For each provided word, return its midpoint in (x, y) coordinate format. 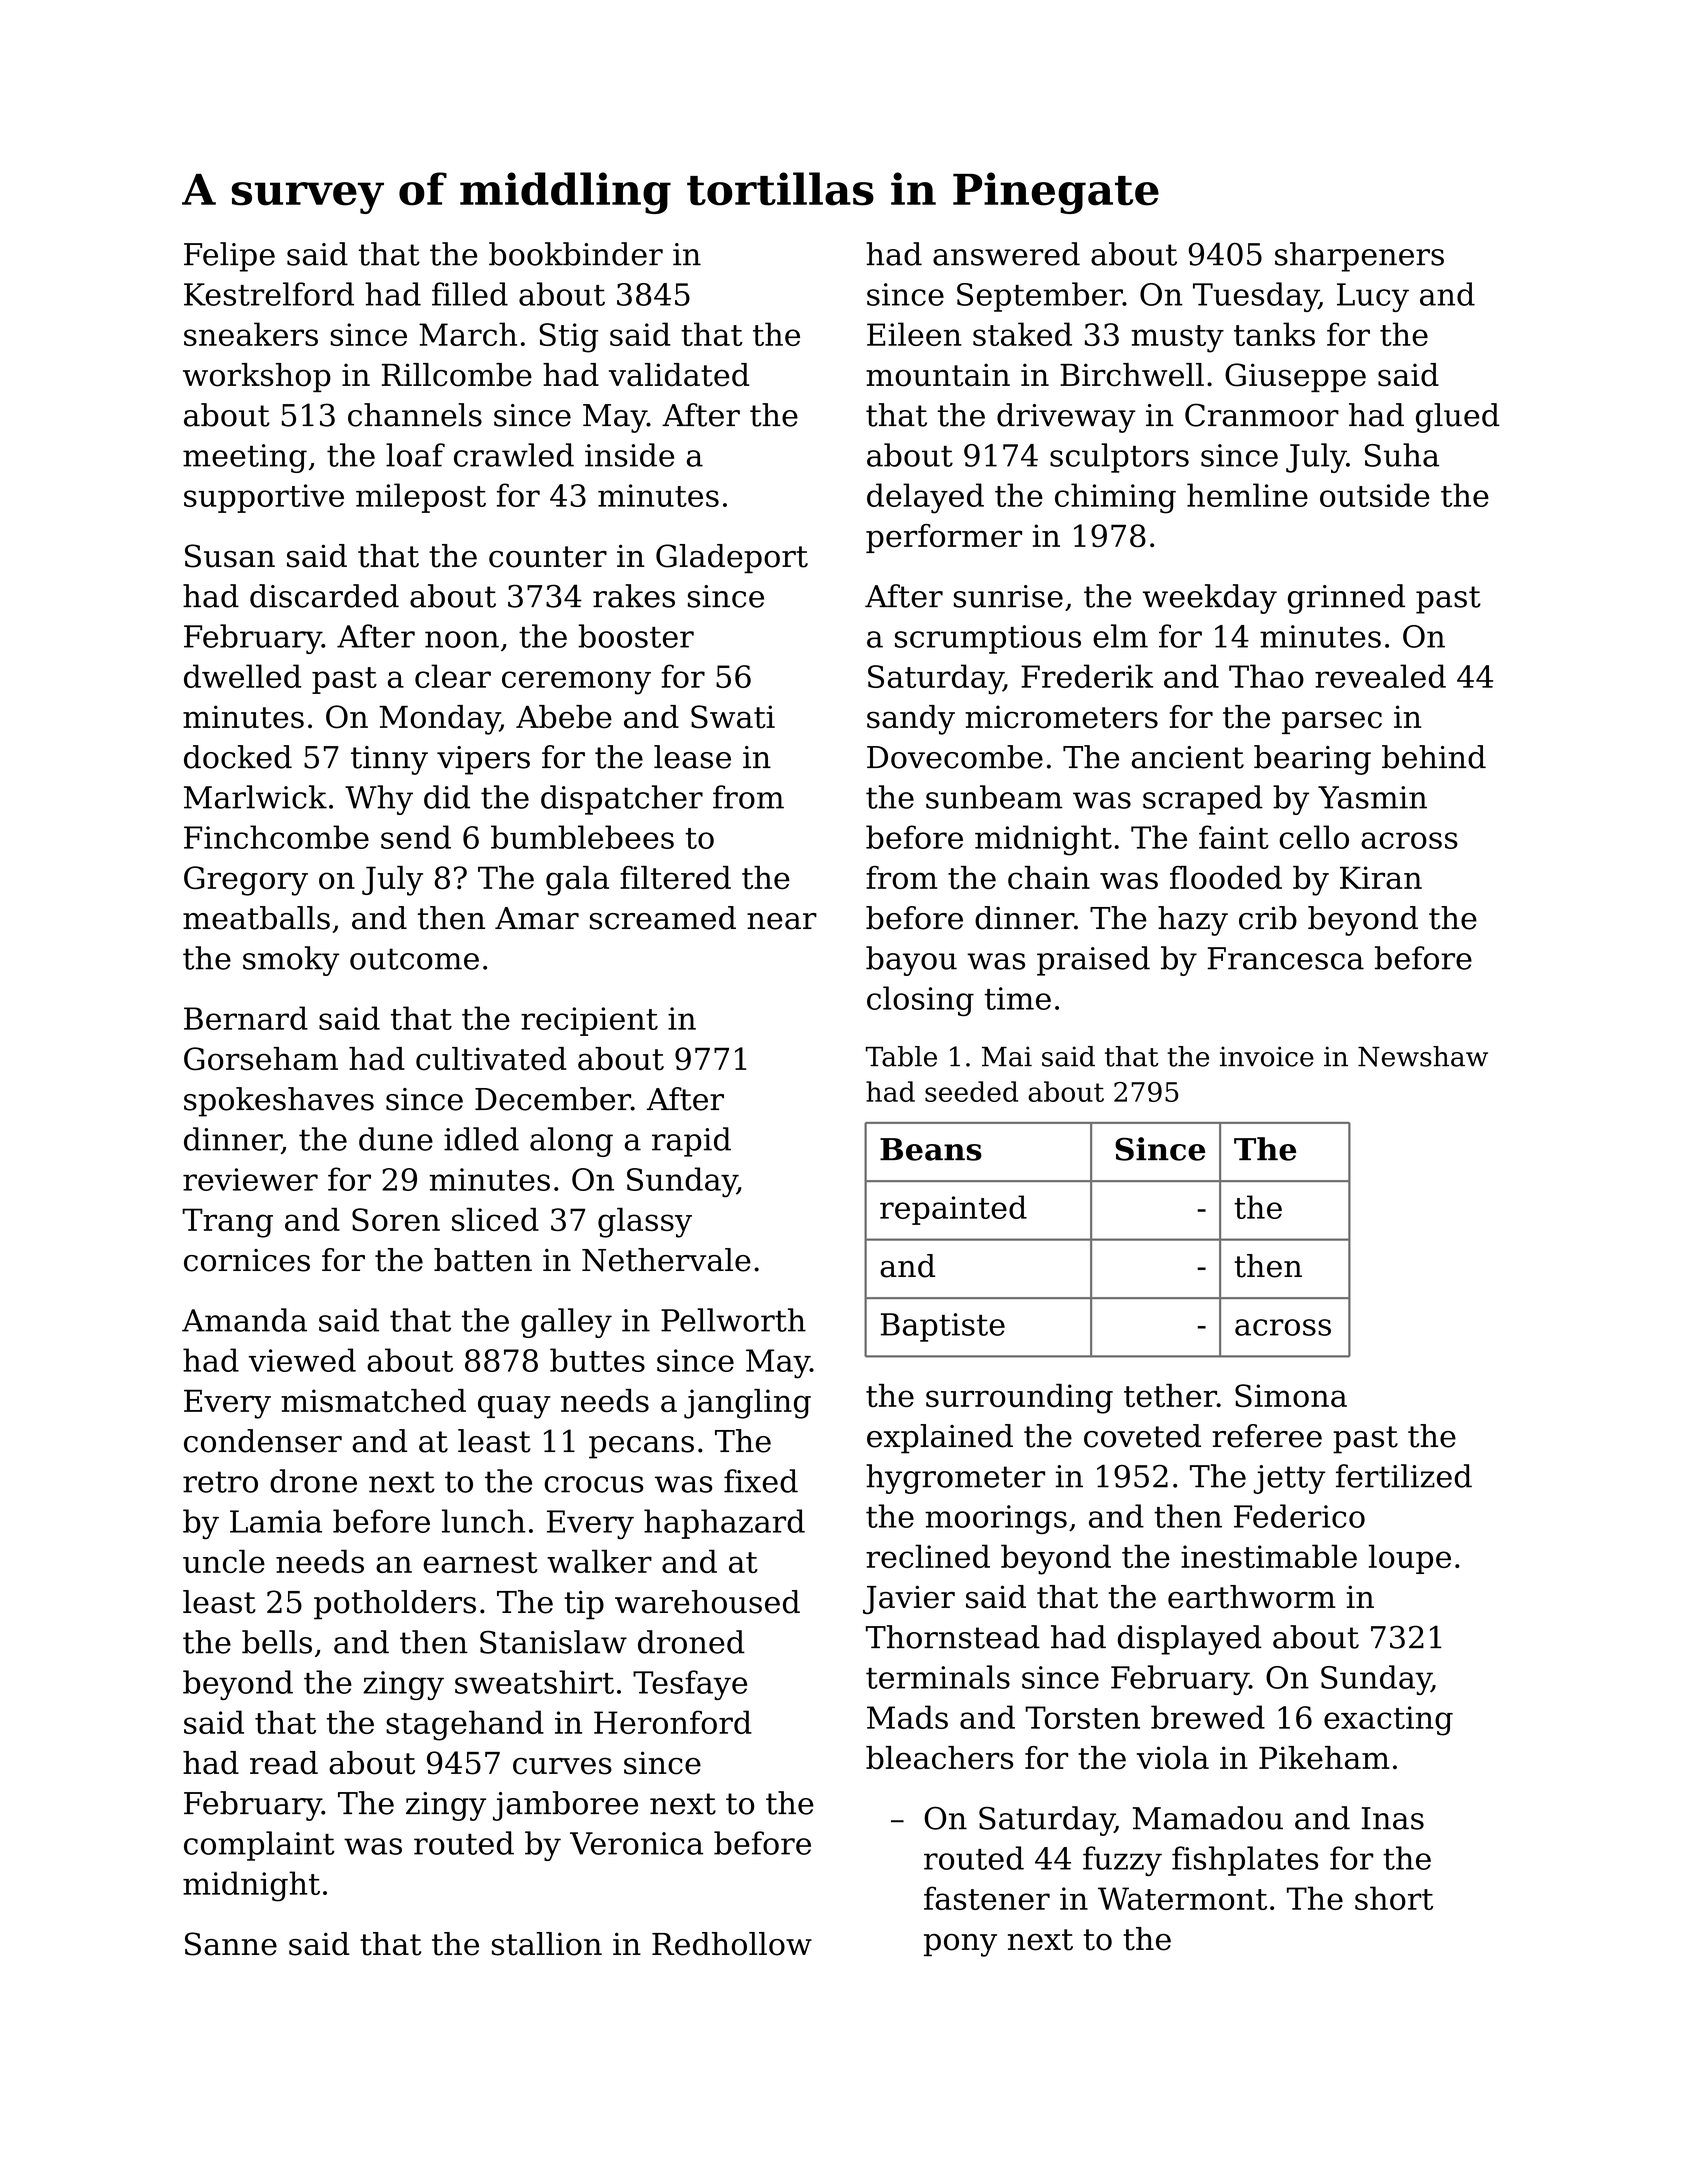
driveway (1066, 418)
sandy (911, 720)
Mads (907, 1717)
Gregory (246, 881)
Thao (1266, 676)
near (782, 921)
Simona (1291, 1395)
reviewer (250, 1179)
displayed (1190, 1640)
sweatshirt (534, 1682)
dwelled (242, 676)
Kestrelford (269, 294)
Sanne (231, 1944)
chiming (1115, 498)
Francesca (1286, 958)
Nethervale (666, 1260)
